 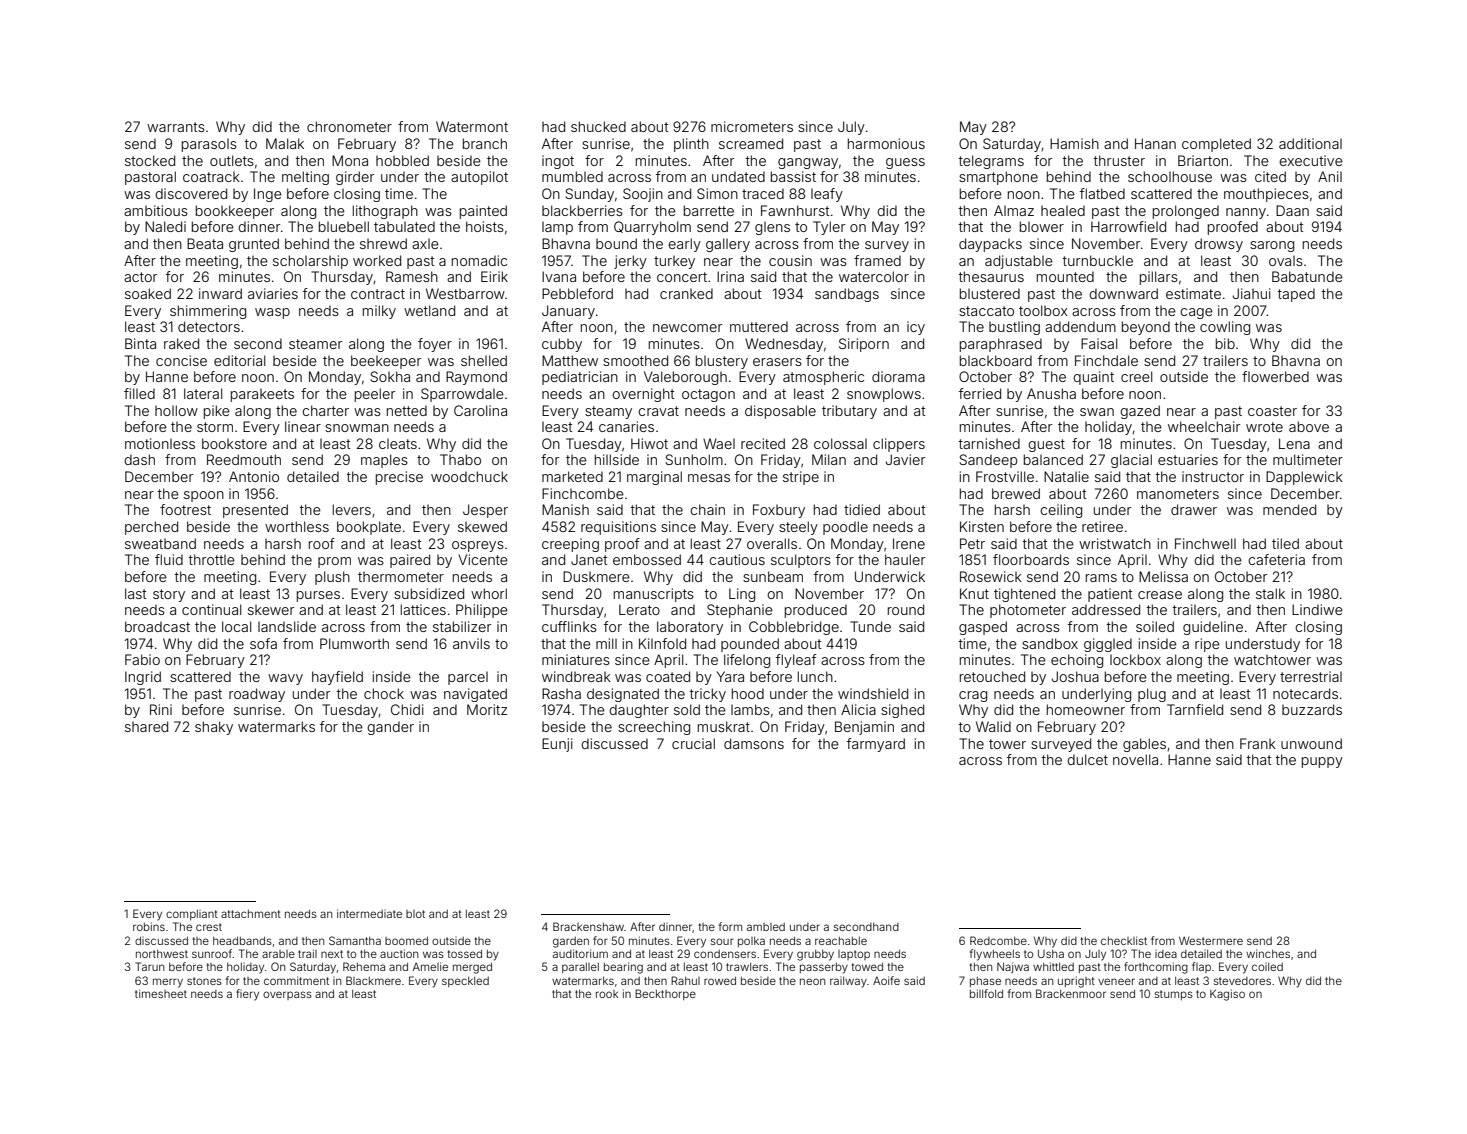 I want to click on melting, so click(x=305, y=178).
